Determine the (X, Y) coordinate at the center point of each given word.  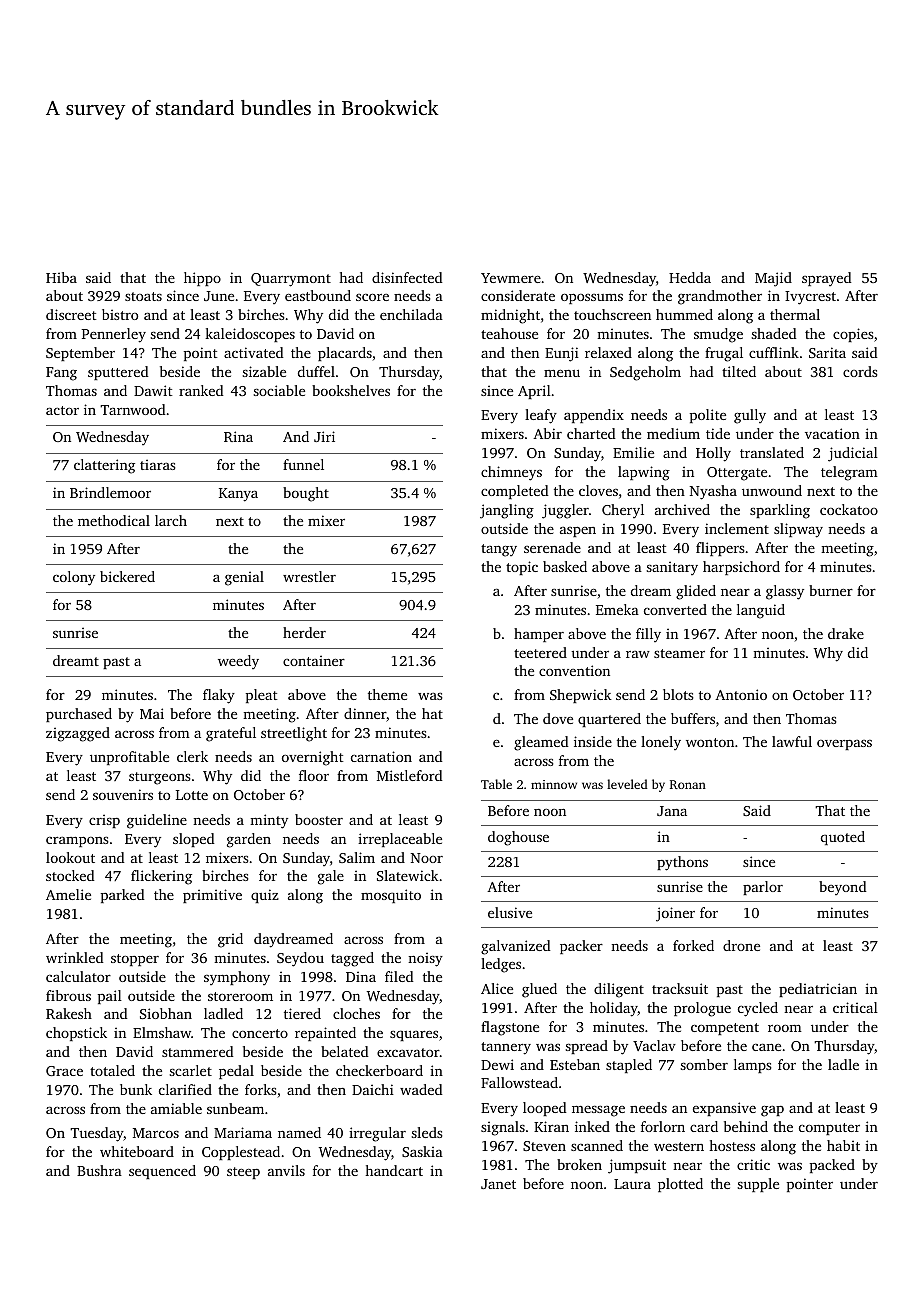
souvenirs (123, 794)
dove (558, 718)
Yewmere (511, 278)
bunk (136, 1089)
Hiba (61, 277)
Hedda (690, 277)
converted (675, 609)
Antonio (741, 694)
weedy (238, 662)
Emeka (617, 609)
